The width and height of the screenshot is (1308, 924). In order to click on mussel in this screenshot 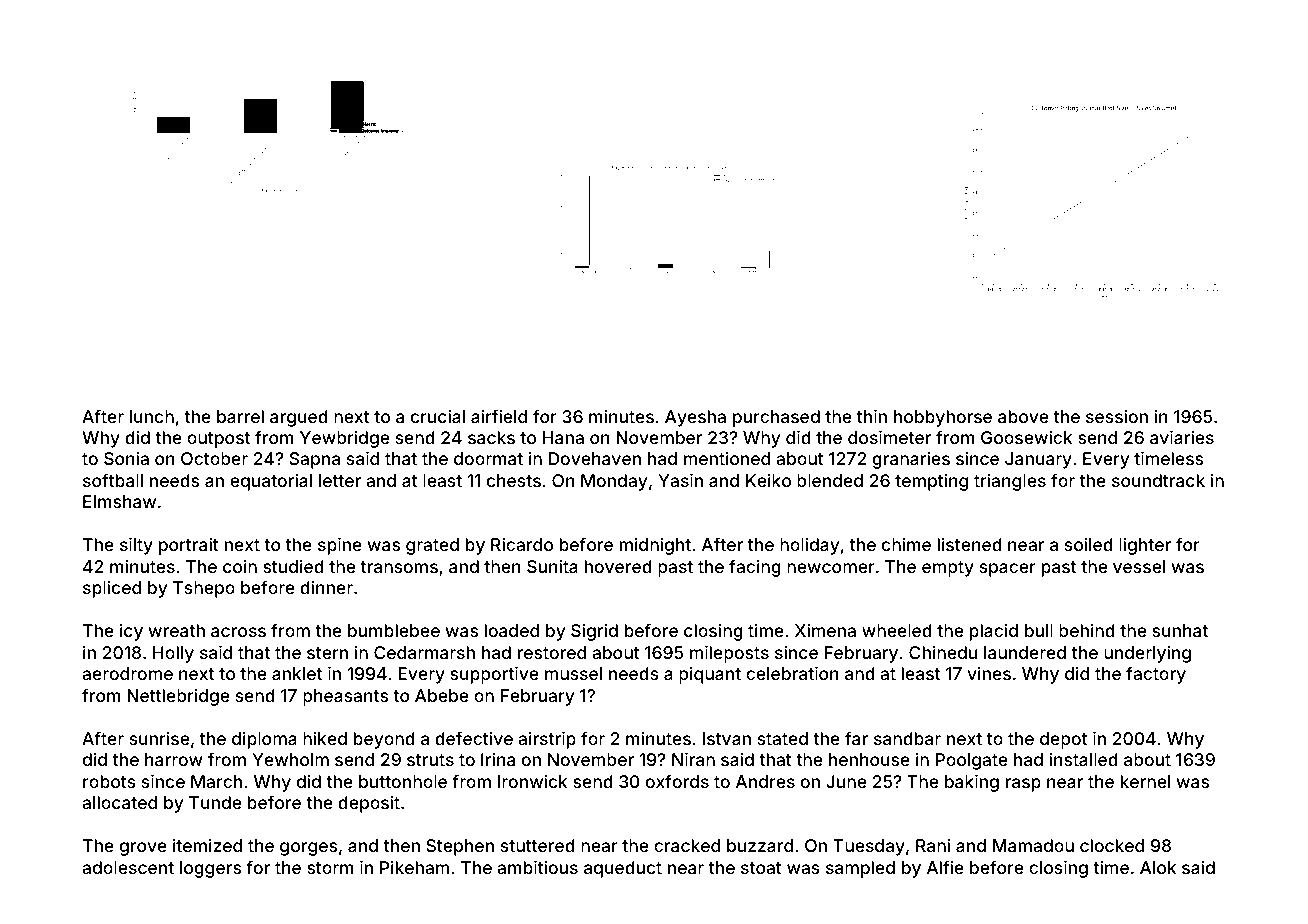, I will do `click(573, 673)`.
